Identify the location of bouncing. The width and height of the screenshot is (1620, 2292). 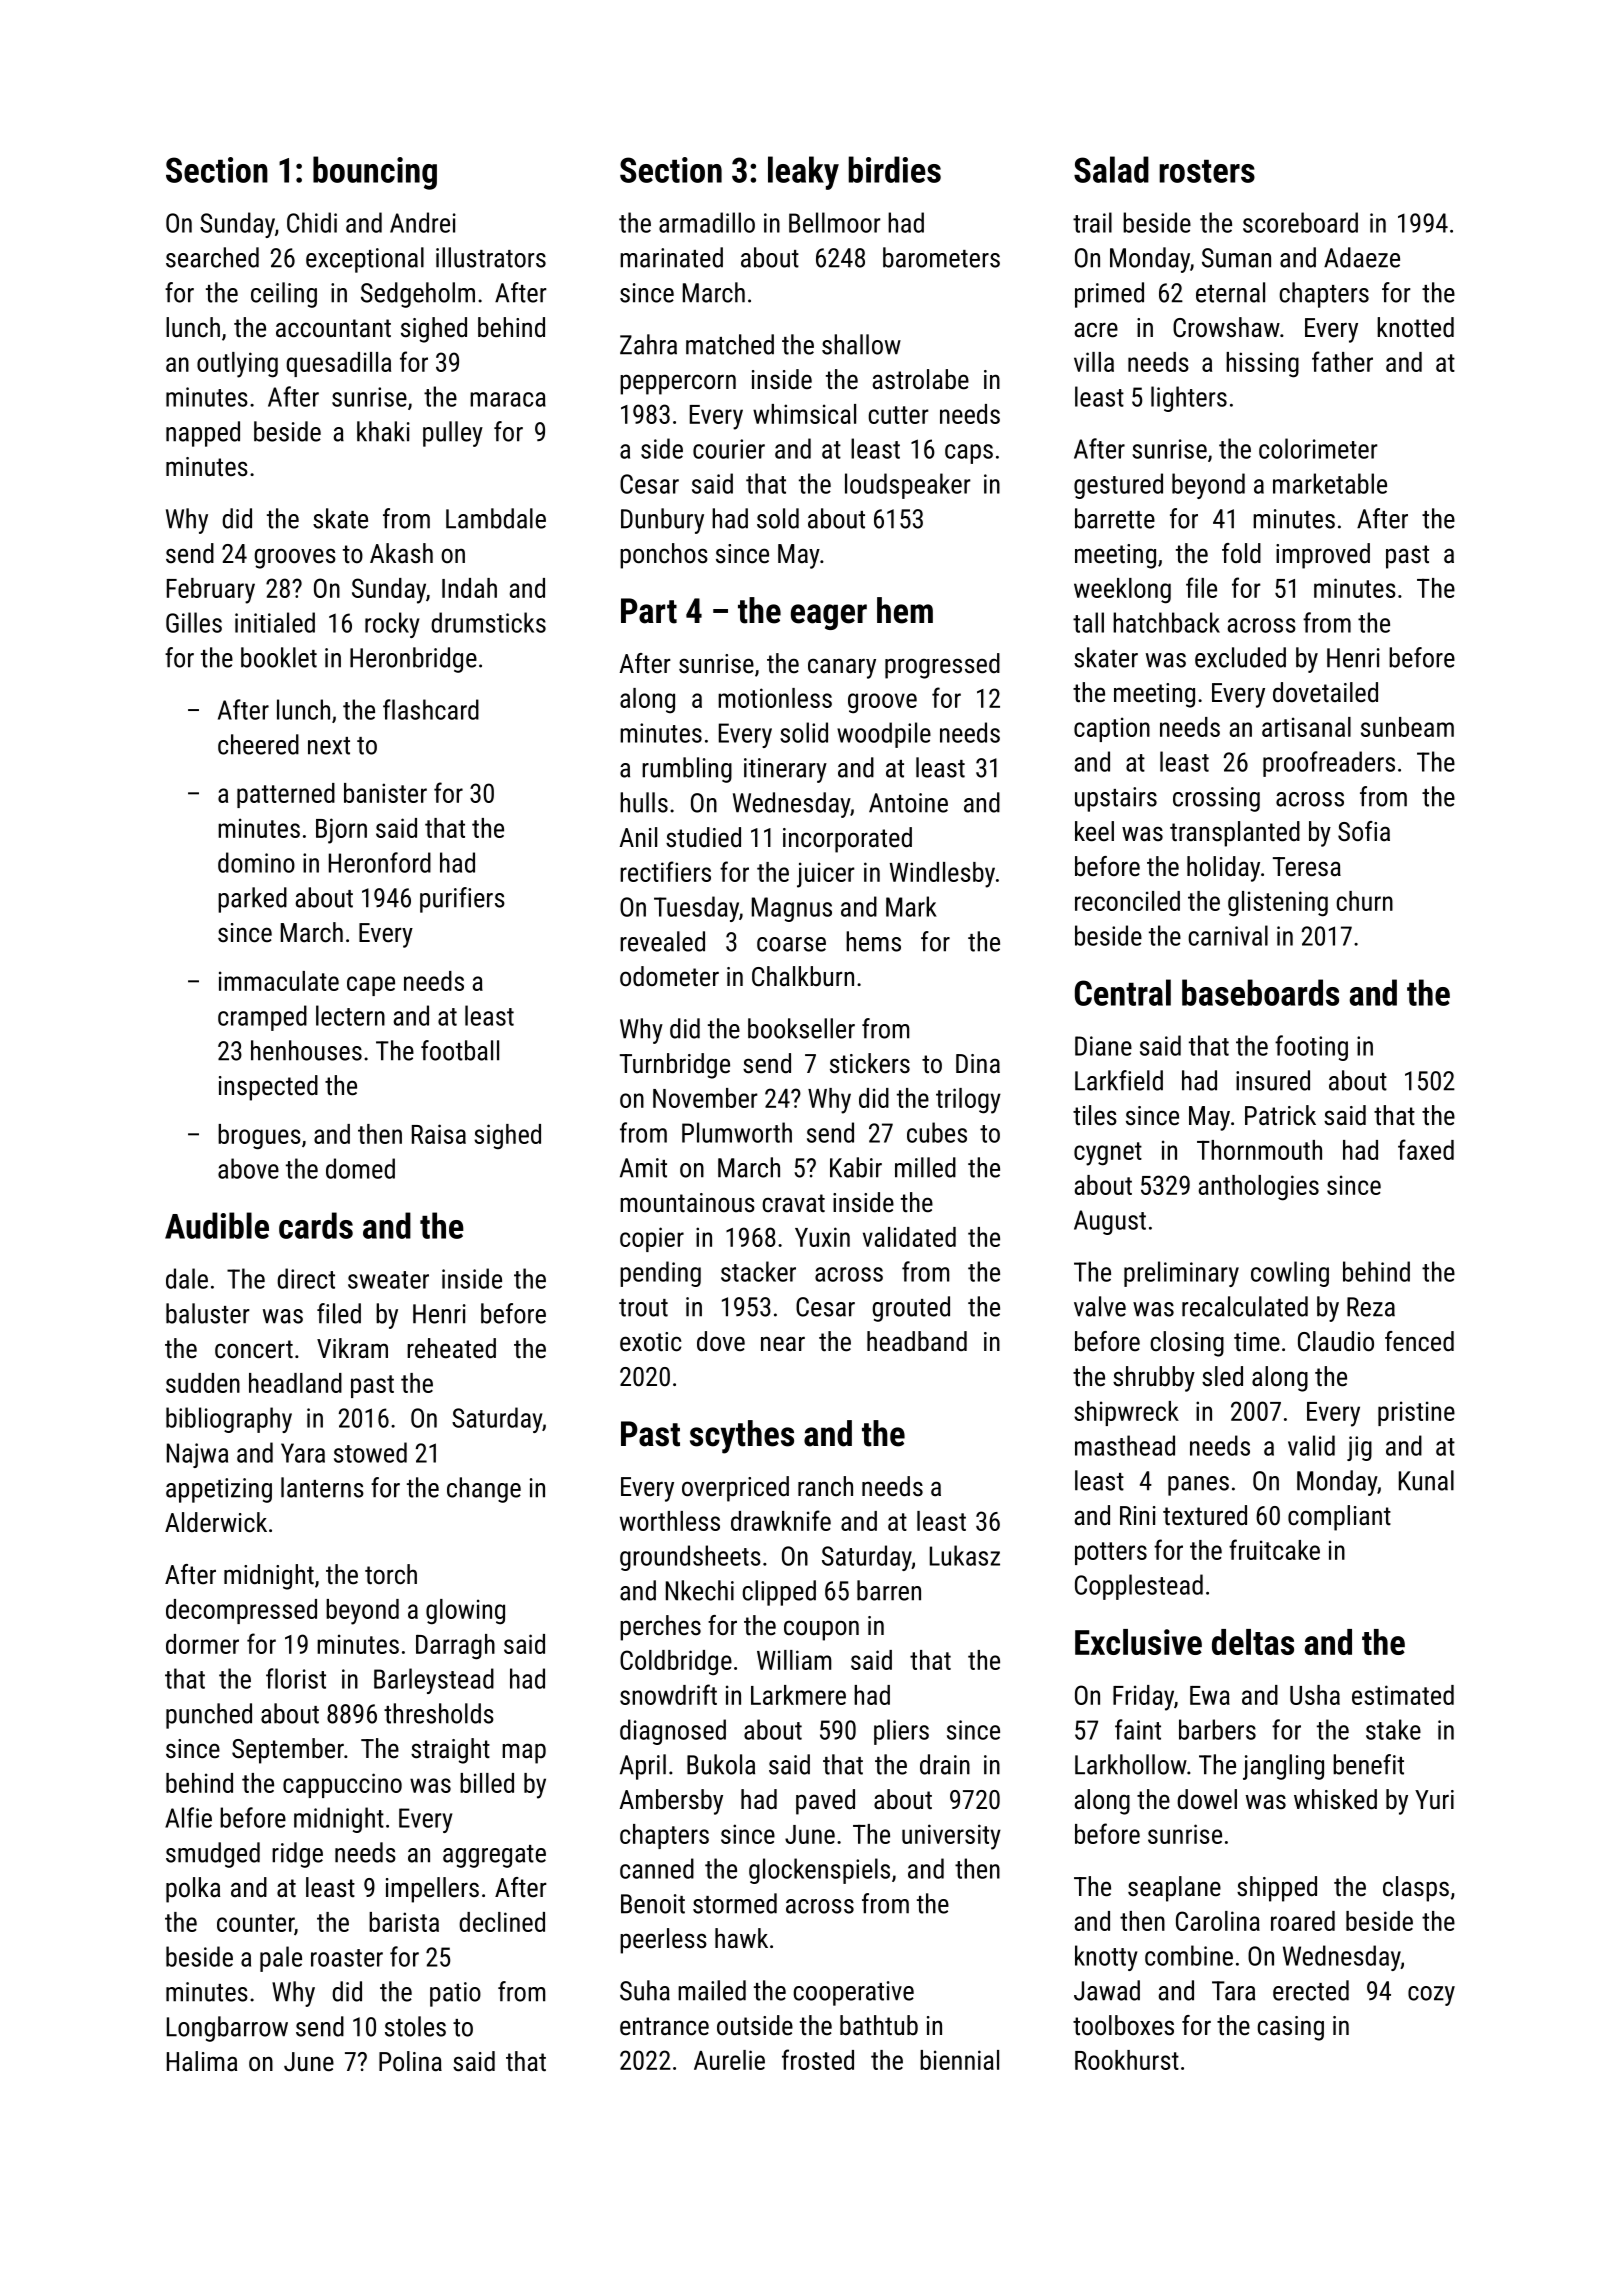
(375, 173).
